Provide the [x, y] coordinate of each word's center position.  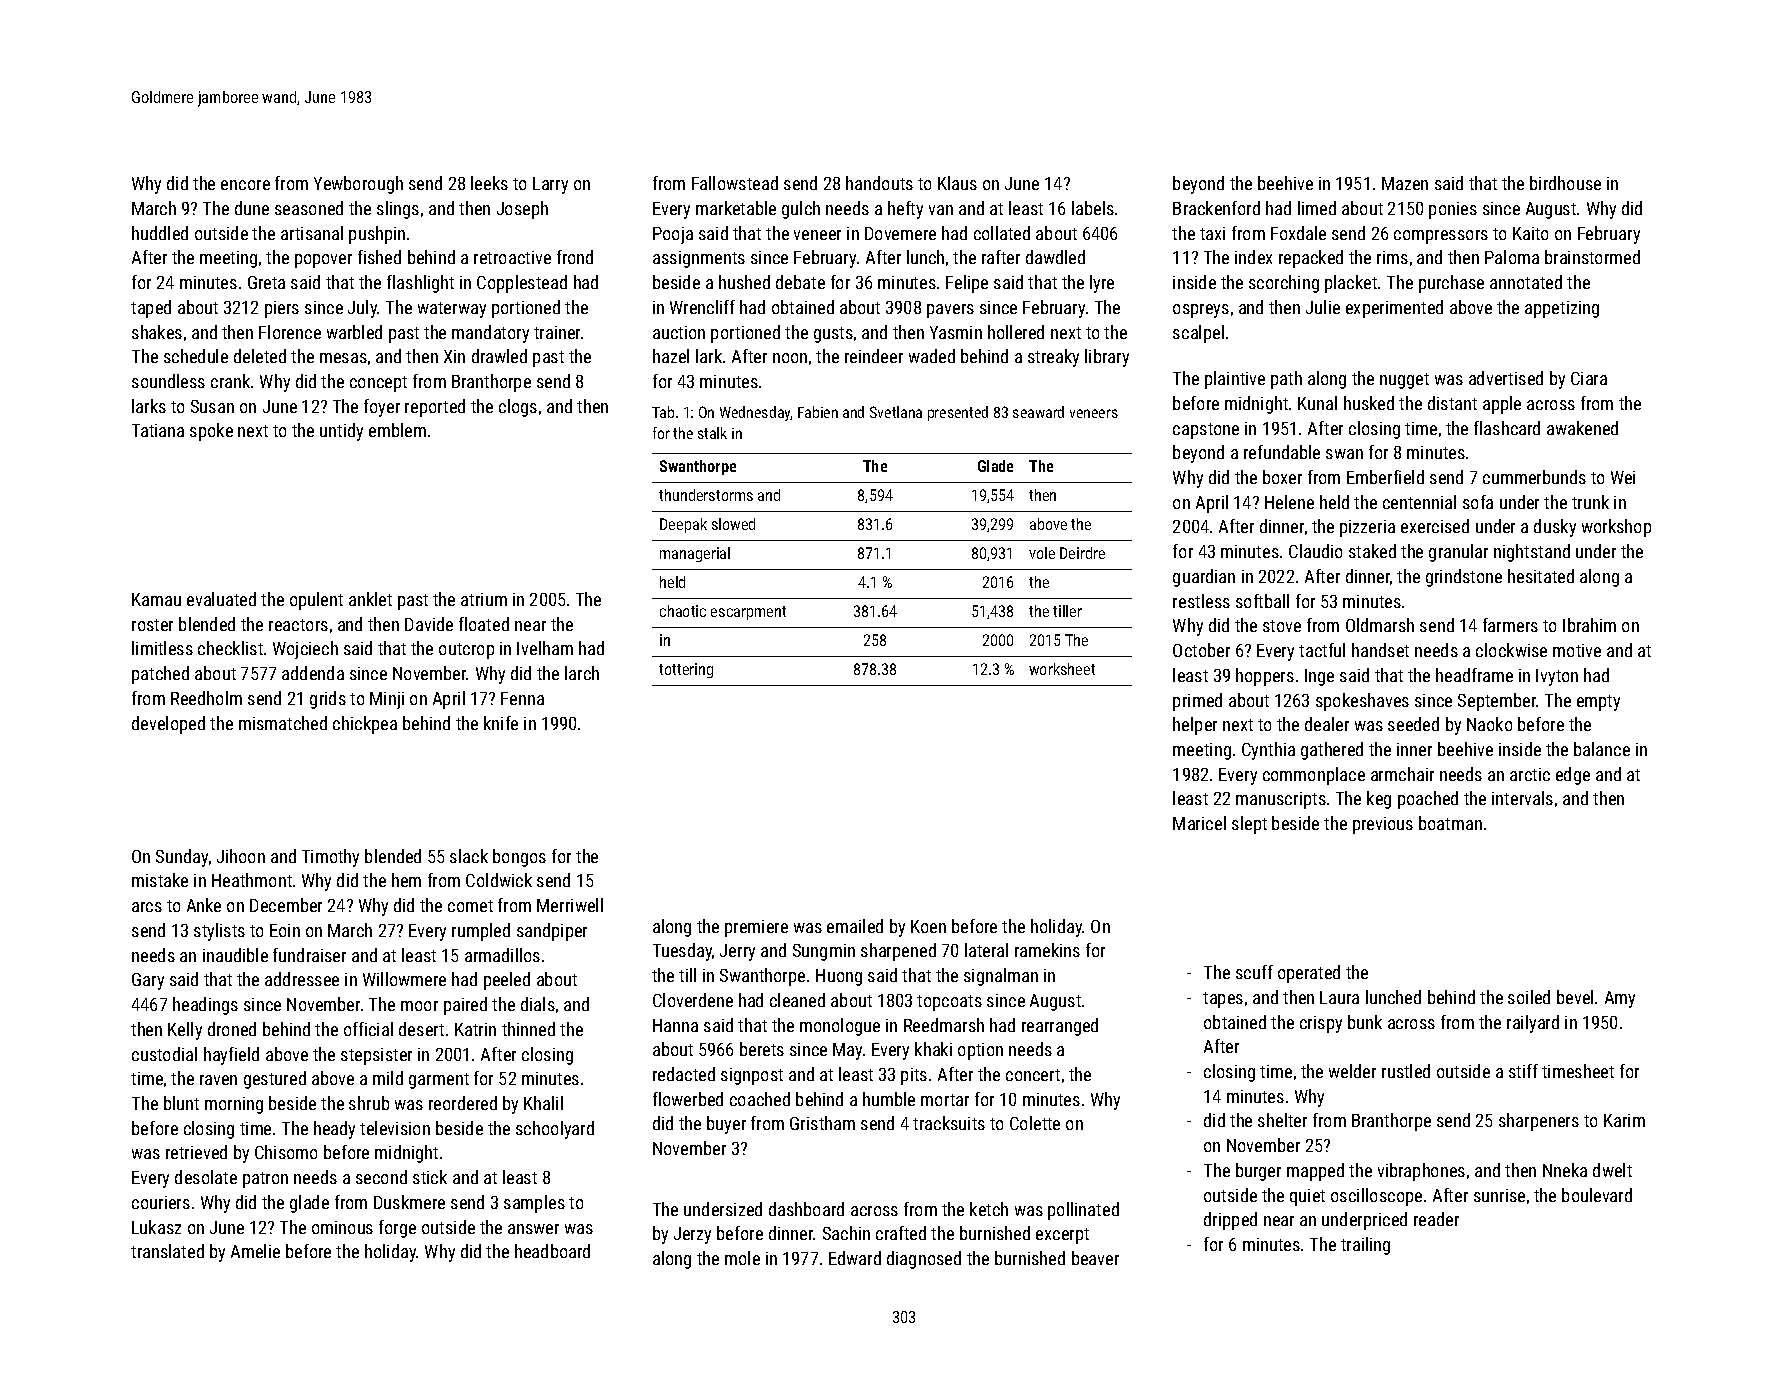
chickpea [365, 725]
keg [1379, 800]
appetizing [1562, 309]
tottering [686, 670]
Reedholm [206, 698]
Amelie [255, 1251]
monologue [840, 1027]
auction [679, 332]
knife [501, 723]
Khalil [543, 1103]
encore [245, 185]
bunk [1365, 1022]
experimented [1394, 309]
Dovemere [900, 233]
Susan [212, 406]
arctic [1530, 774]
